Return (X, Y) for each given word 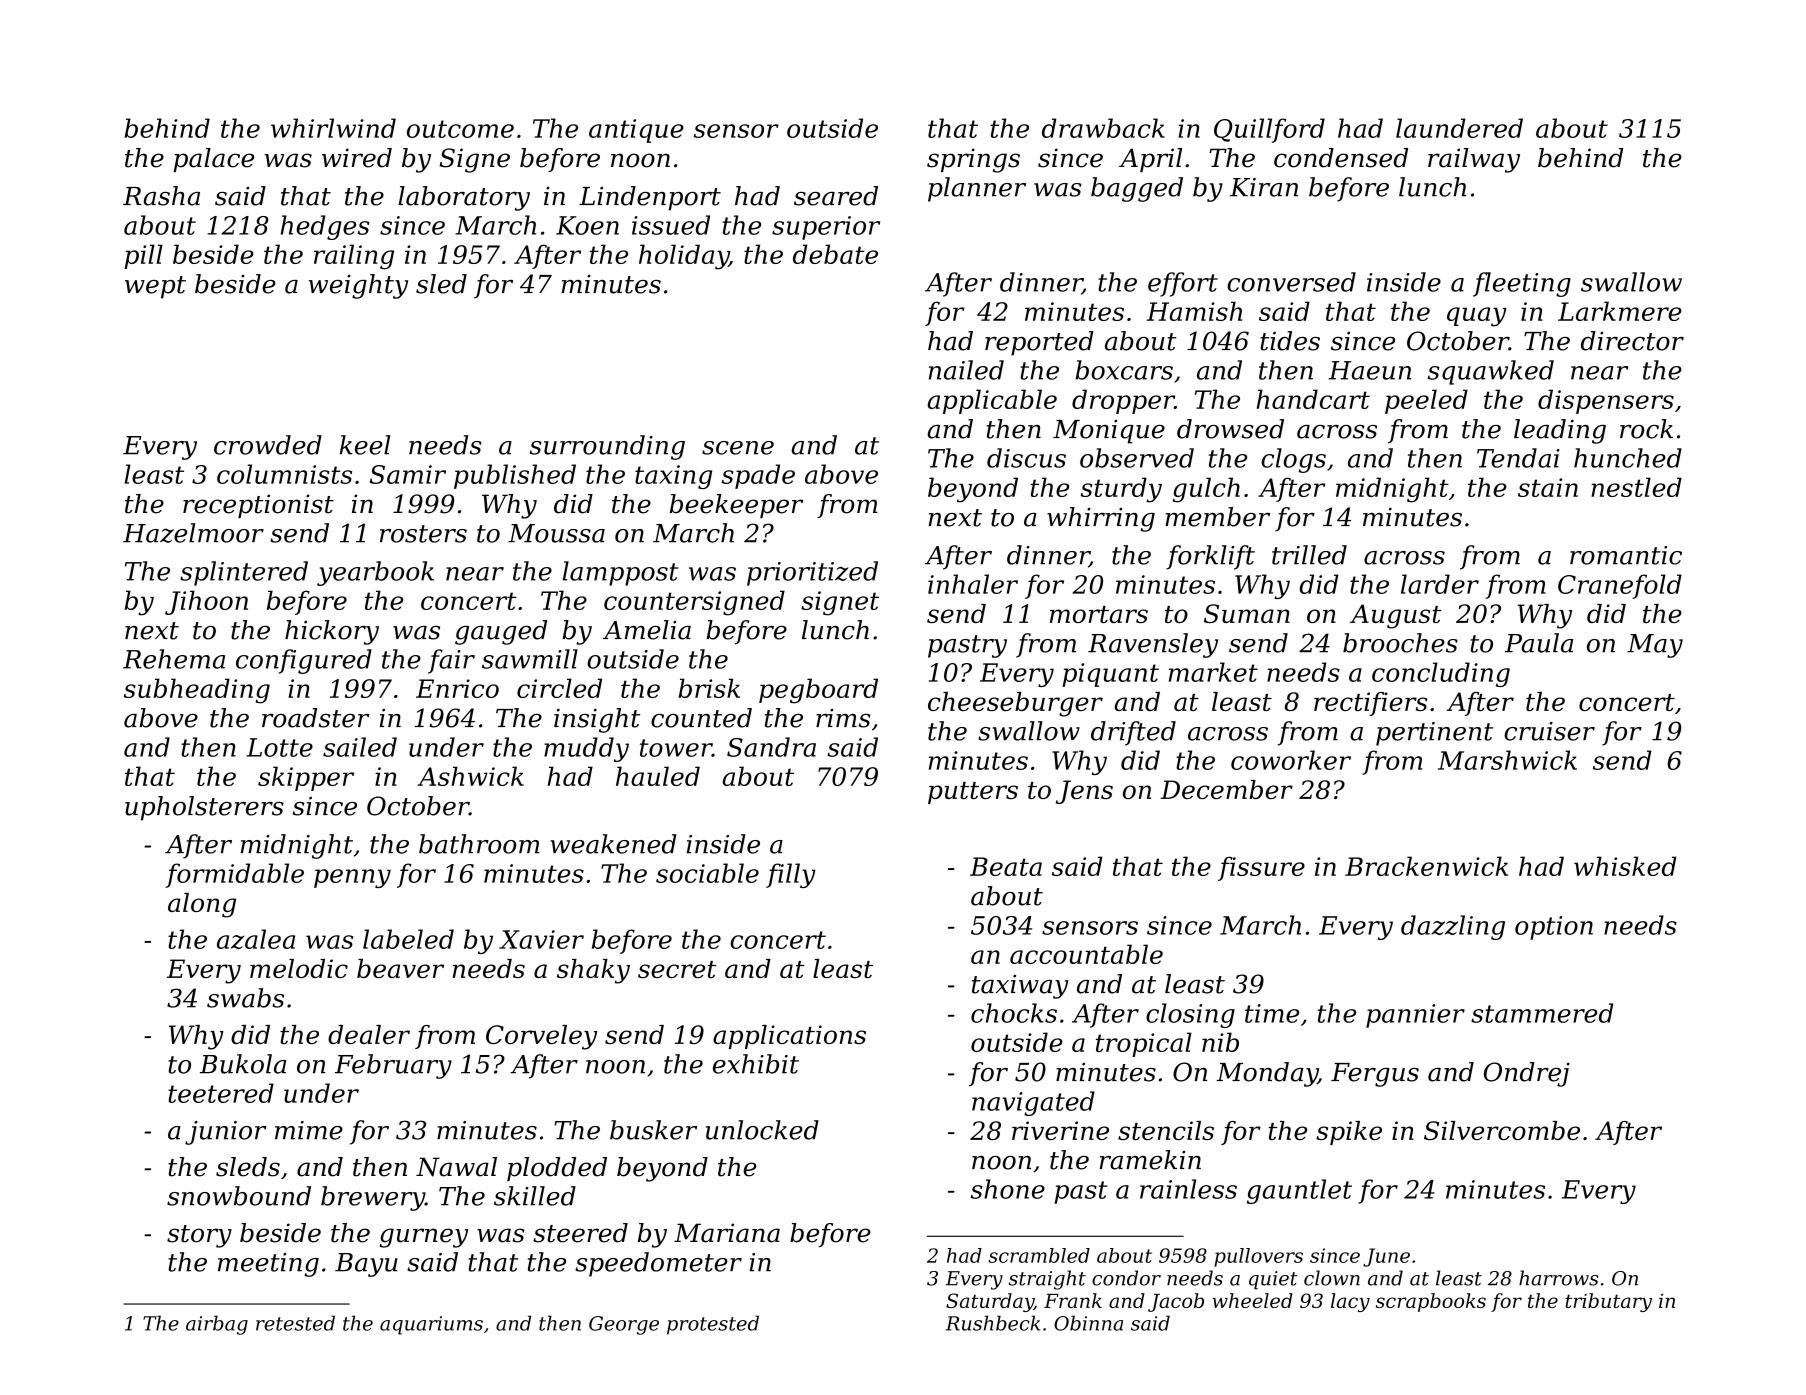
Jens (1084, 792)
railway (1474, 160)
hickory (332, 632)
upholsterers (204, 808)
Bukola (243, 1064)
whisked (1625, 866)
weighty (358, 286)
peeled (1426, 401)
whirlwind (333, 128)
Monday (1267, 1074)
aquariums (431, 1325)
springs (973, 160)
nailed (966, 370)
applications (789, 1037)
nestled (1636, 487)
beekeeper (736, 506)
